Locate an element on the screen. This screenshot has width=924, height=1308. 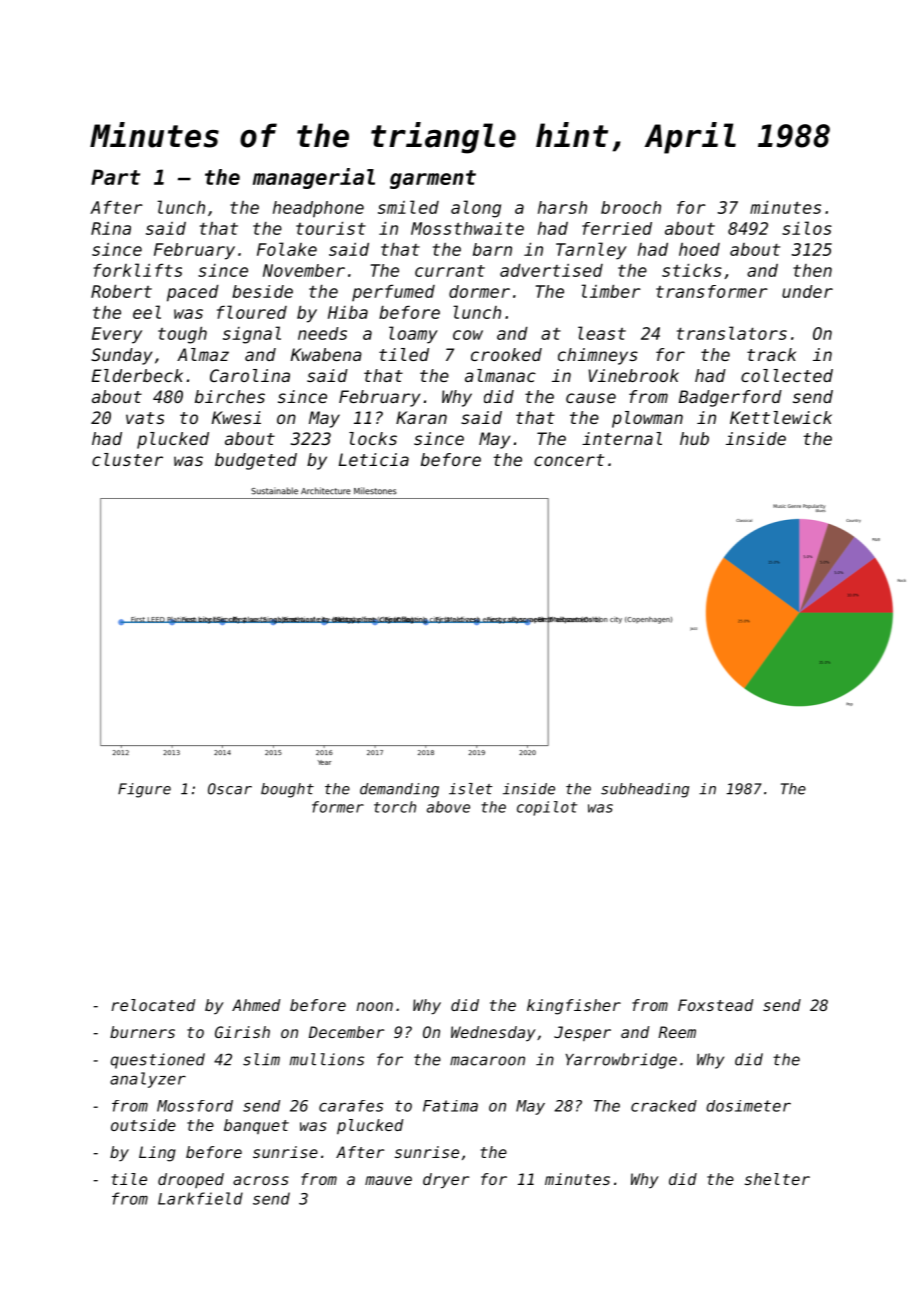
shelter is located at coordinates (777, 1179).
